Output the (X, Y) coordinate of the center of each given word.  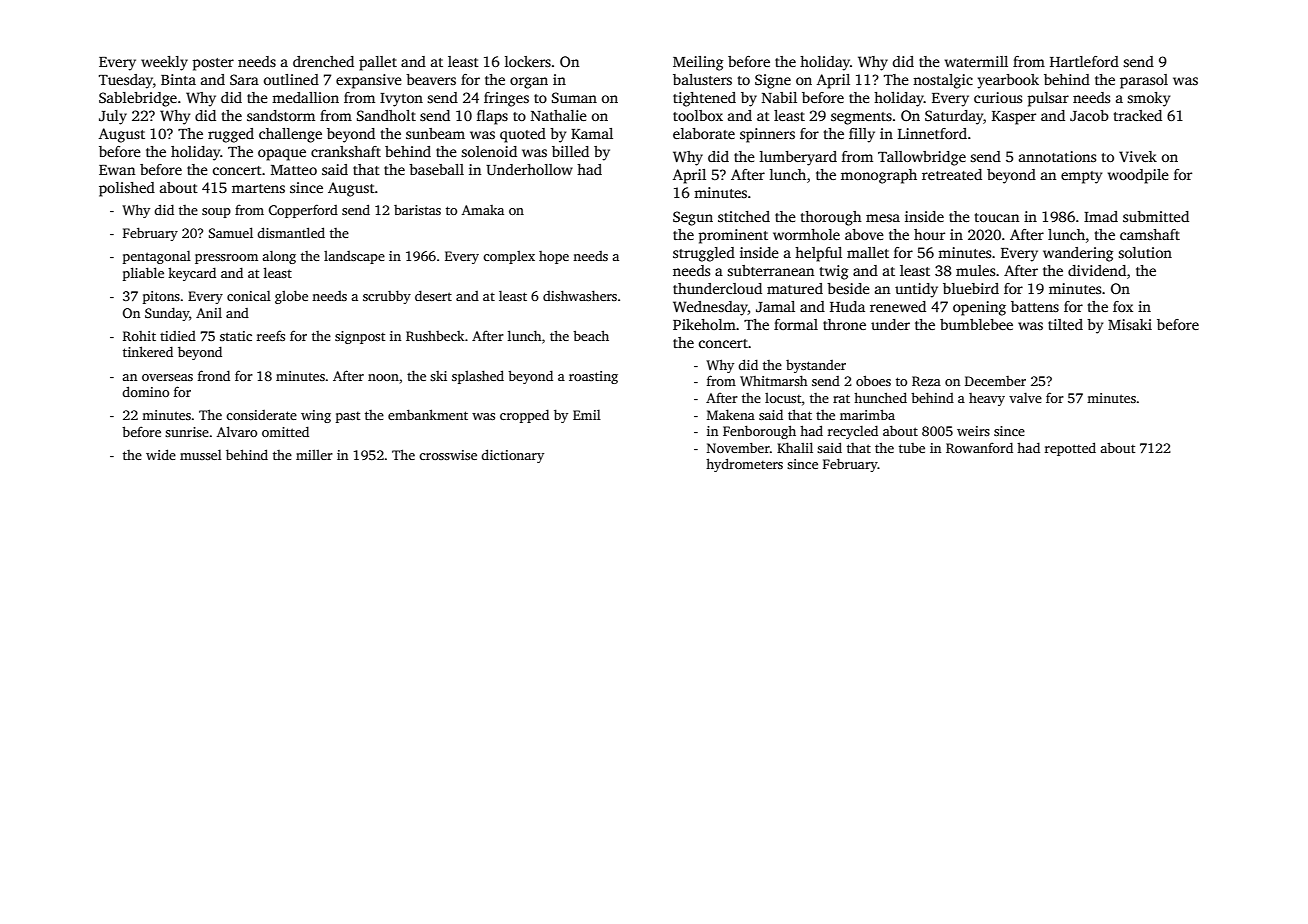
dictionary (512, 456)
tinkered (148, 351)
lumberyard (798, 158)
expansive (369, 81)
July (113, 117)
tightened (704, 99)
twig (834, 272)
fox (1123, 306)
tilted (1065, 324)
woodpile (1138, 176)
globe (291, 297)
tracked (1138, 115)
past (348, 417)
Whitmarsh (773, 380)
